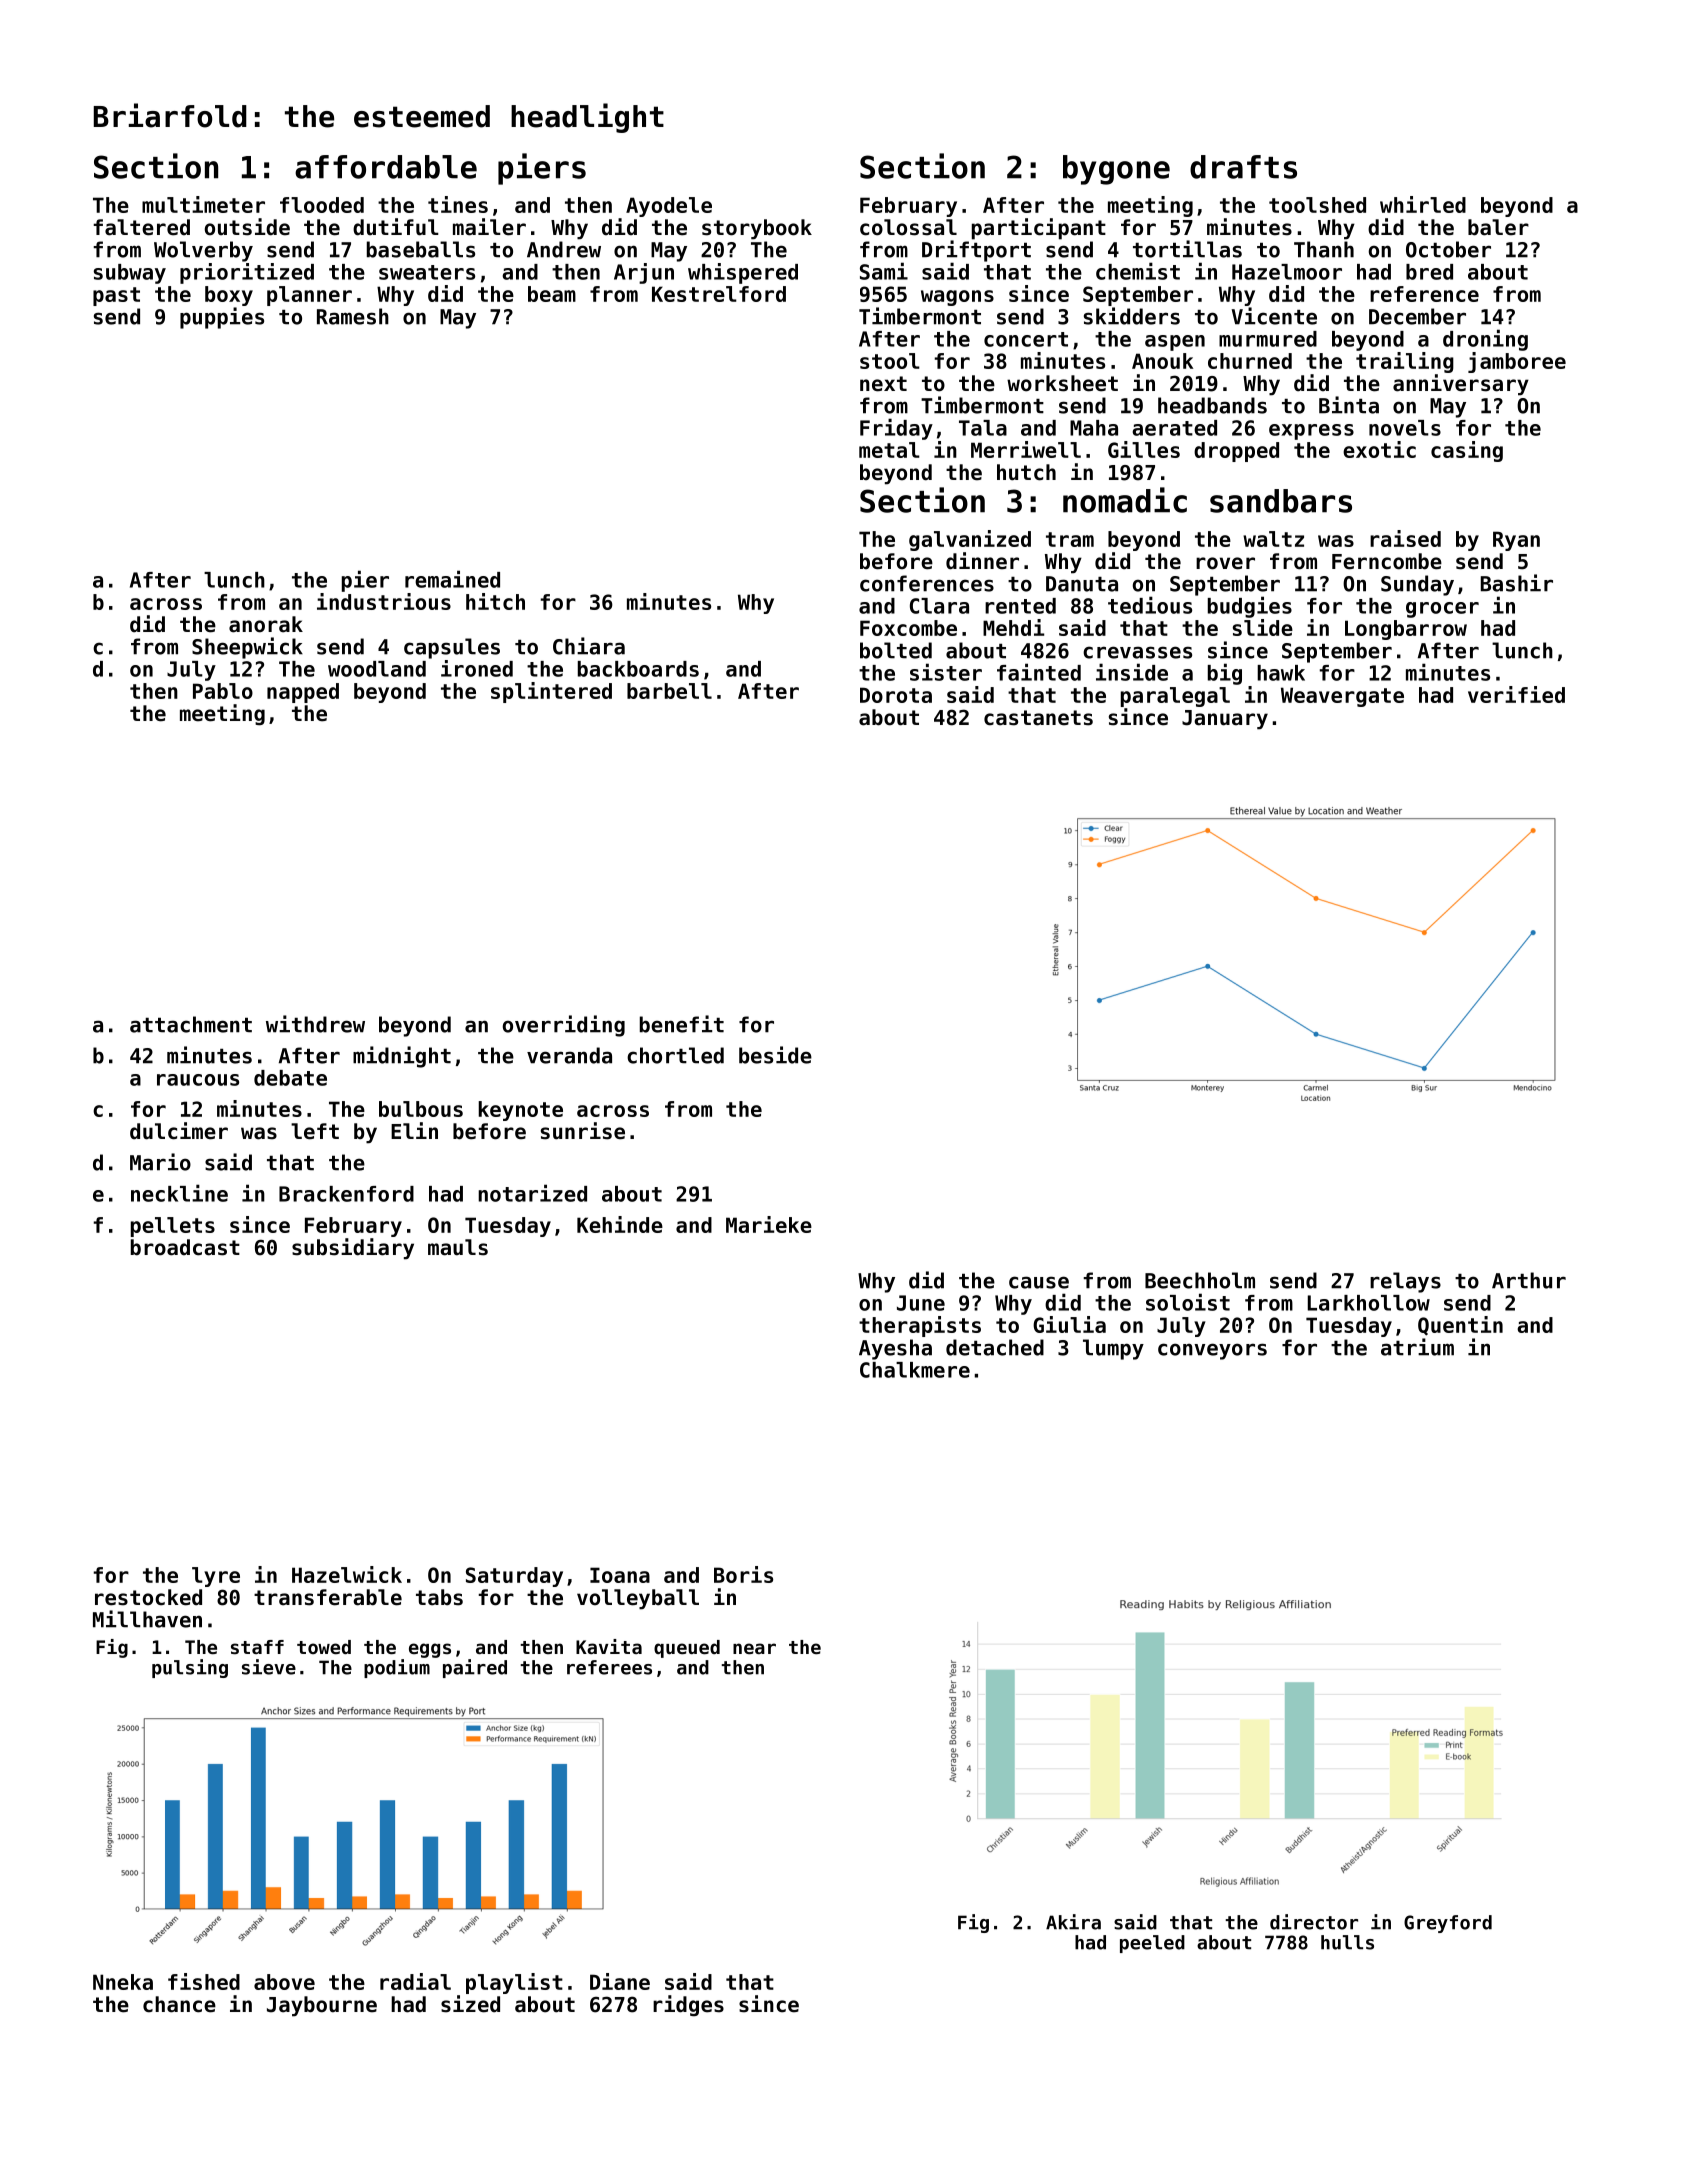 The width and height of the document is (1683, 2178). I want to click on subway, so click(130, 274).
